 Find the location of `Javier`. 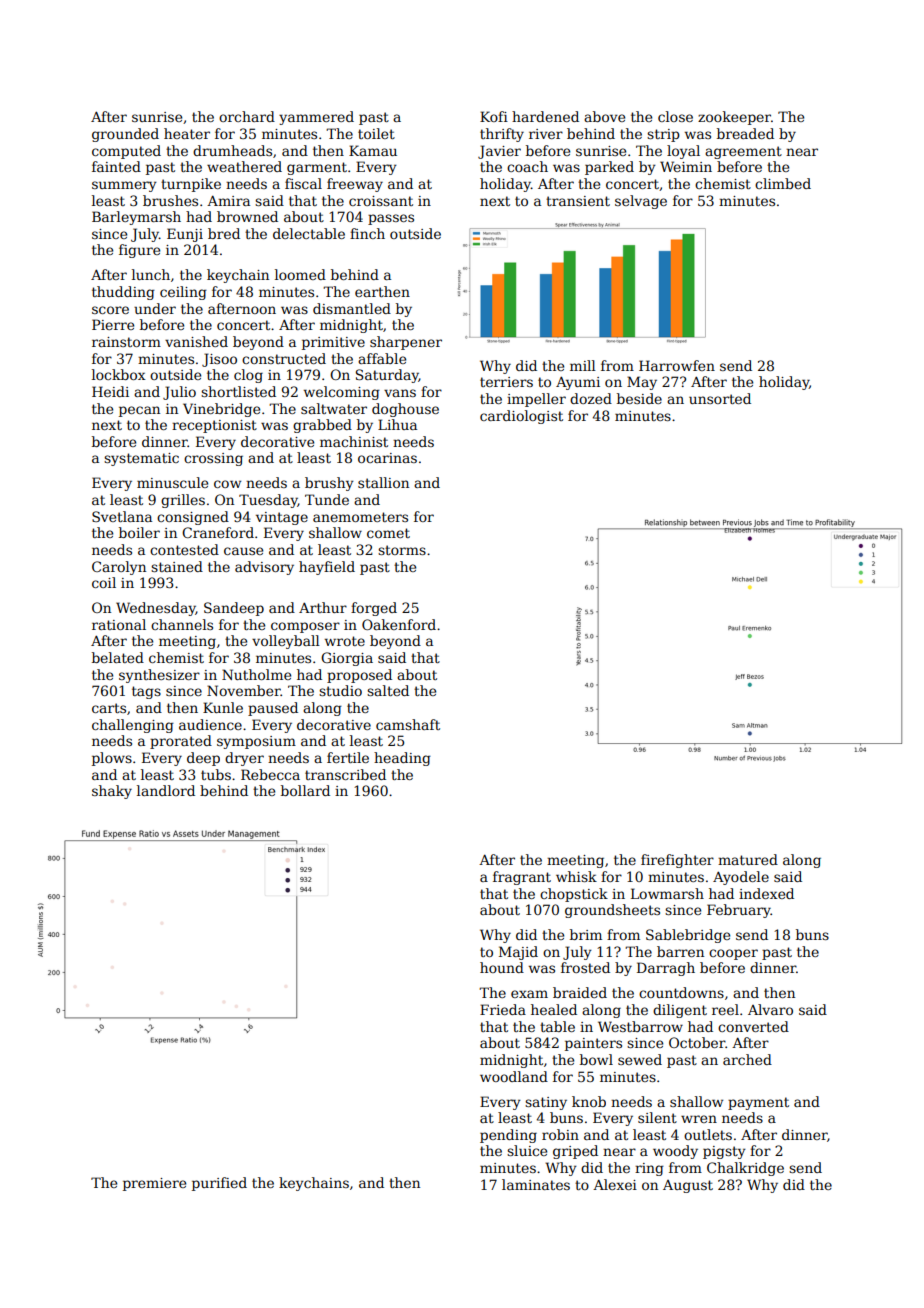

Javier is located at coordinates (499, 152).
